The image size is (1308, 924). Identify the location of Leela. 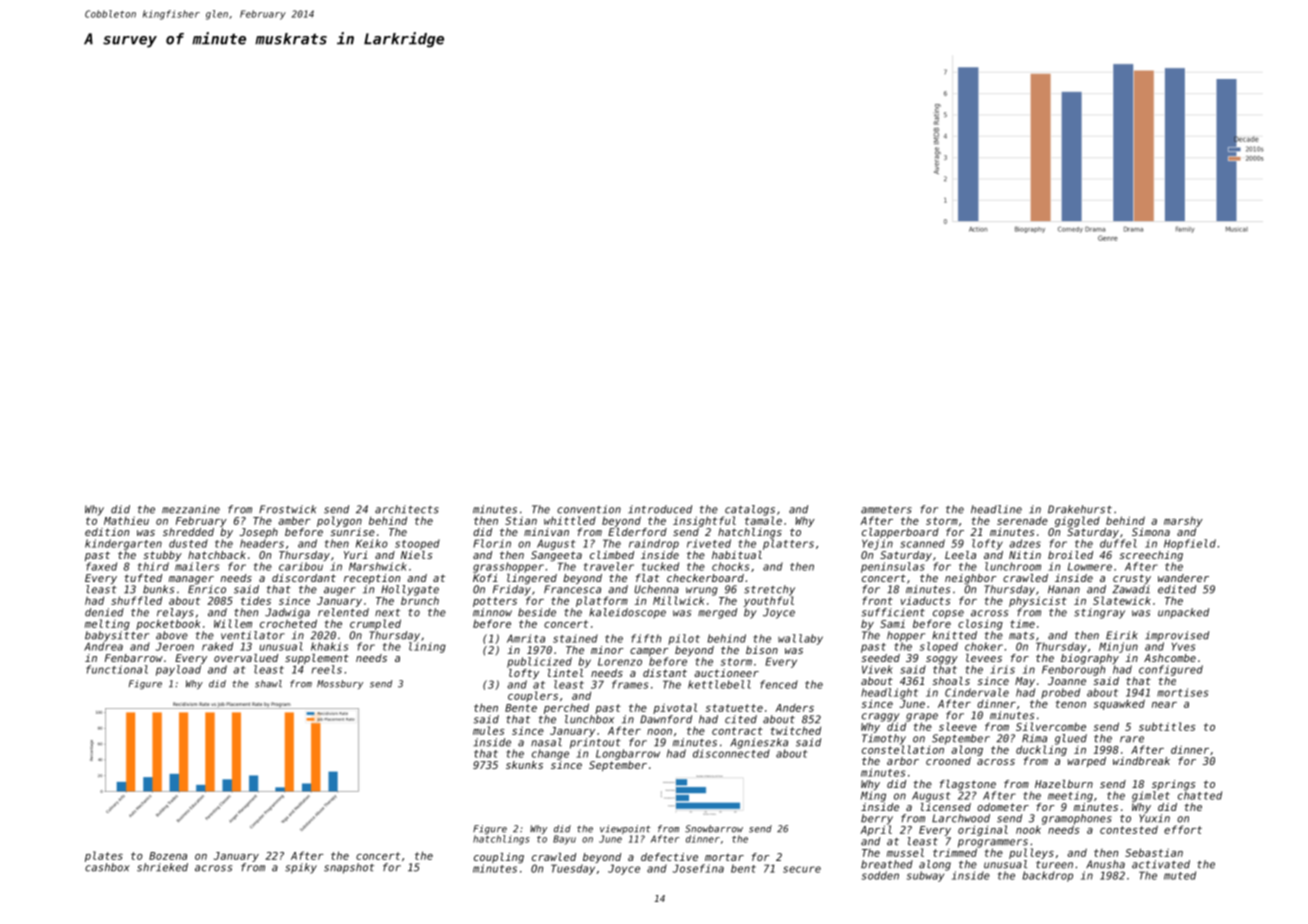
(960, 555).
